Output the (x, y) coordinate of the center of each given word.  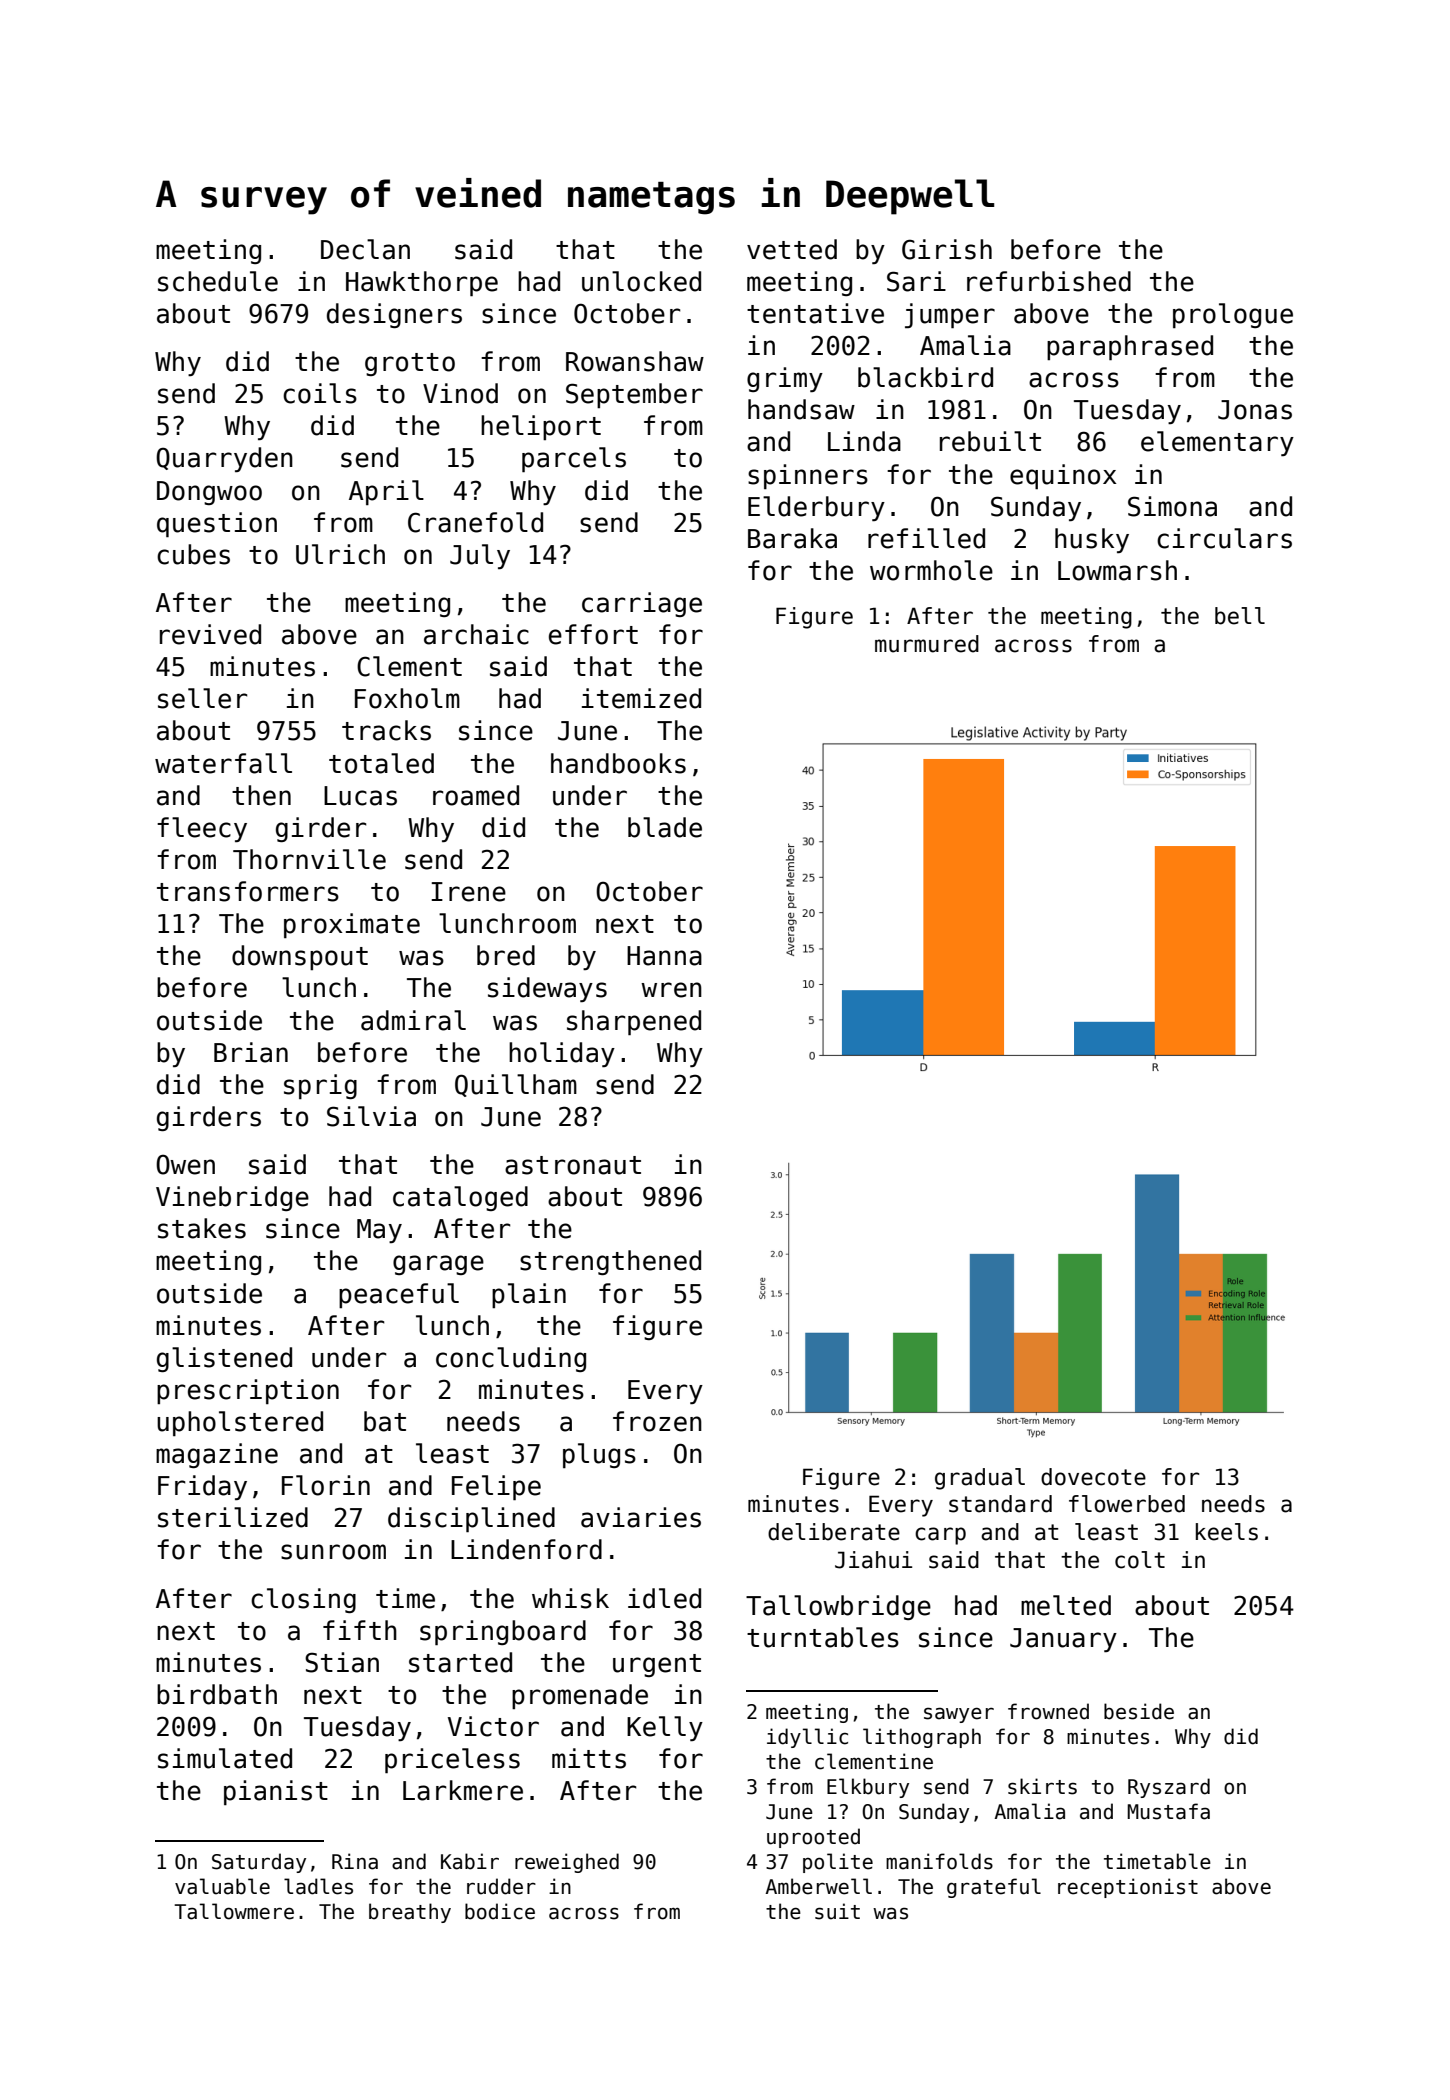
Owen (185, 1164)
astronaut (573, 1165)
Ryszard (1169, 1788)
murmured (927, 644)
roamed (476, 795)
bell (1240, 616)
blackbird (925, 377)
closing (303, 1600)
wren (671, 990)
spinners (808, 476)
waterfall (223, 763)
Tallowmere (234, 1911)
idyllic (807, 1738)
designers (394, 315)
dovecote (1093, 1477)
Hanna (664, 956)
